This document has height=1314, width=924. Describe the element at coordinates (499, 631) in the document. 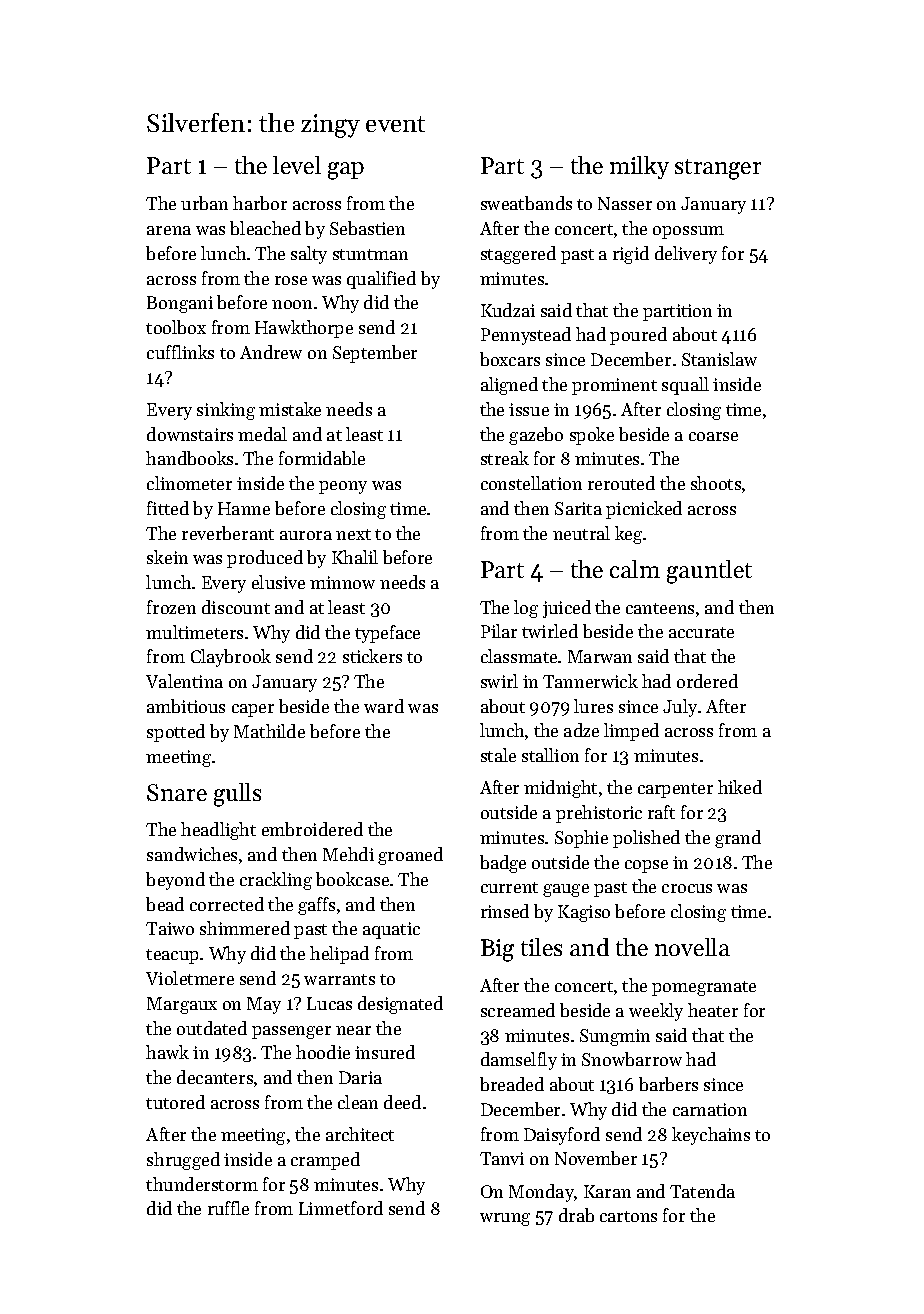

I see `Pilar` at that location.
